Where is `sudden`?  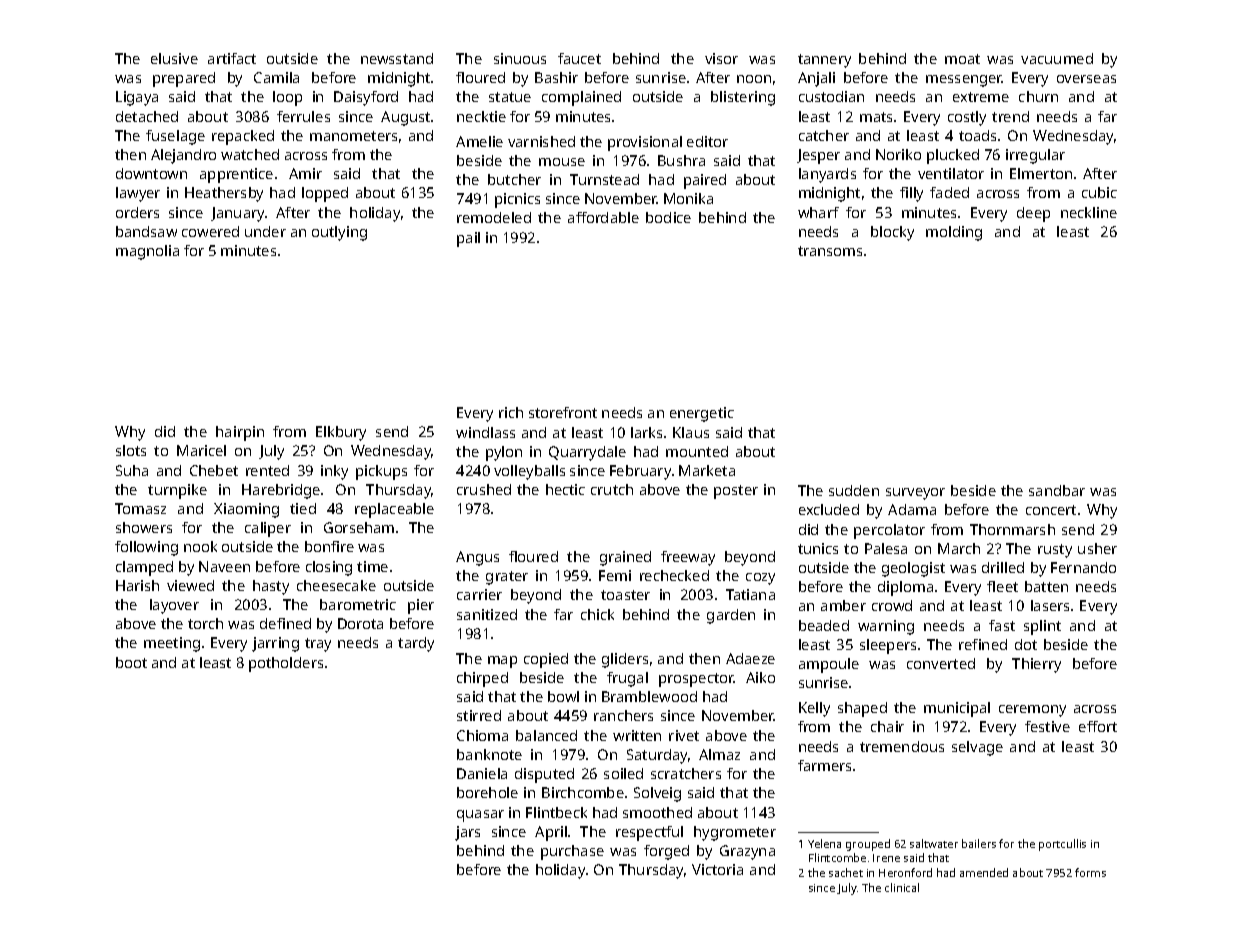 sudden is located at coordinates (854, 490).
